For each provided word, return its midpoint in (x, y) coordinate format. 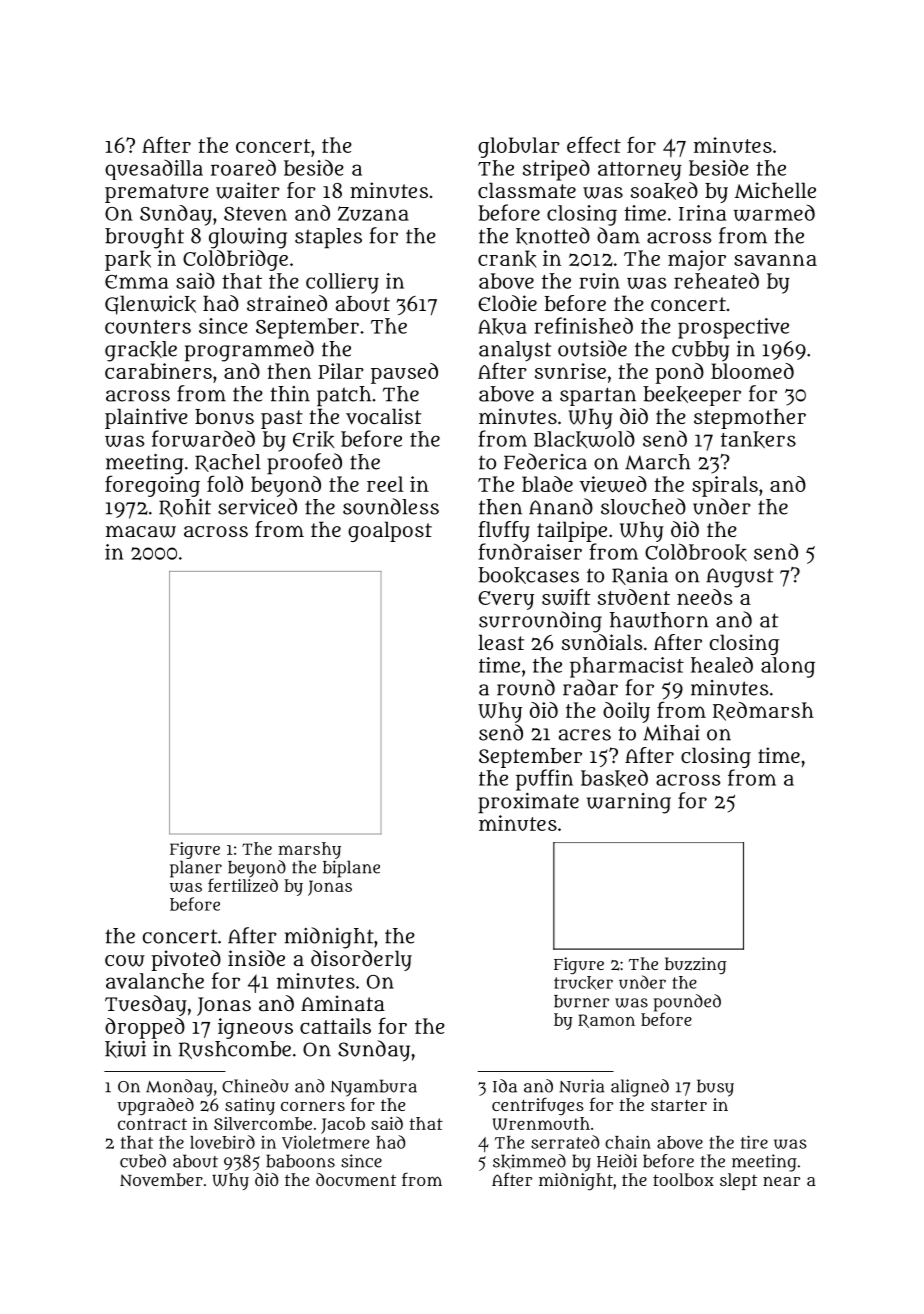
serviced (257, 506)
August (740, 578)
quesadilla (154, 170)
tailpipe (572, 531)
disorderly (361, 960)
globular (519, 147)
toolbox (683, 1179)
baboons (300, 1161)
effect (594, 144)
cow (125, 961)
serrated (565, 1142)
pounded (687, 1003)
